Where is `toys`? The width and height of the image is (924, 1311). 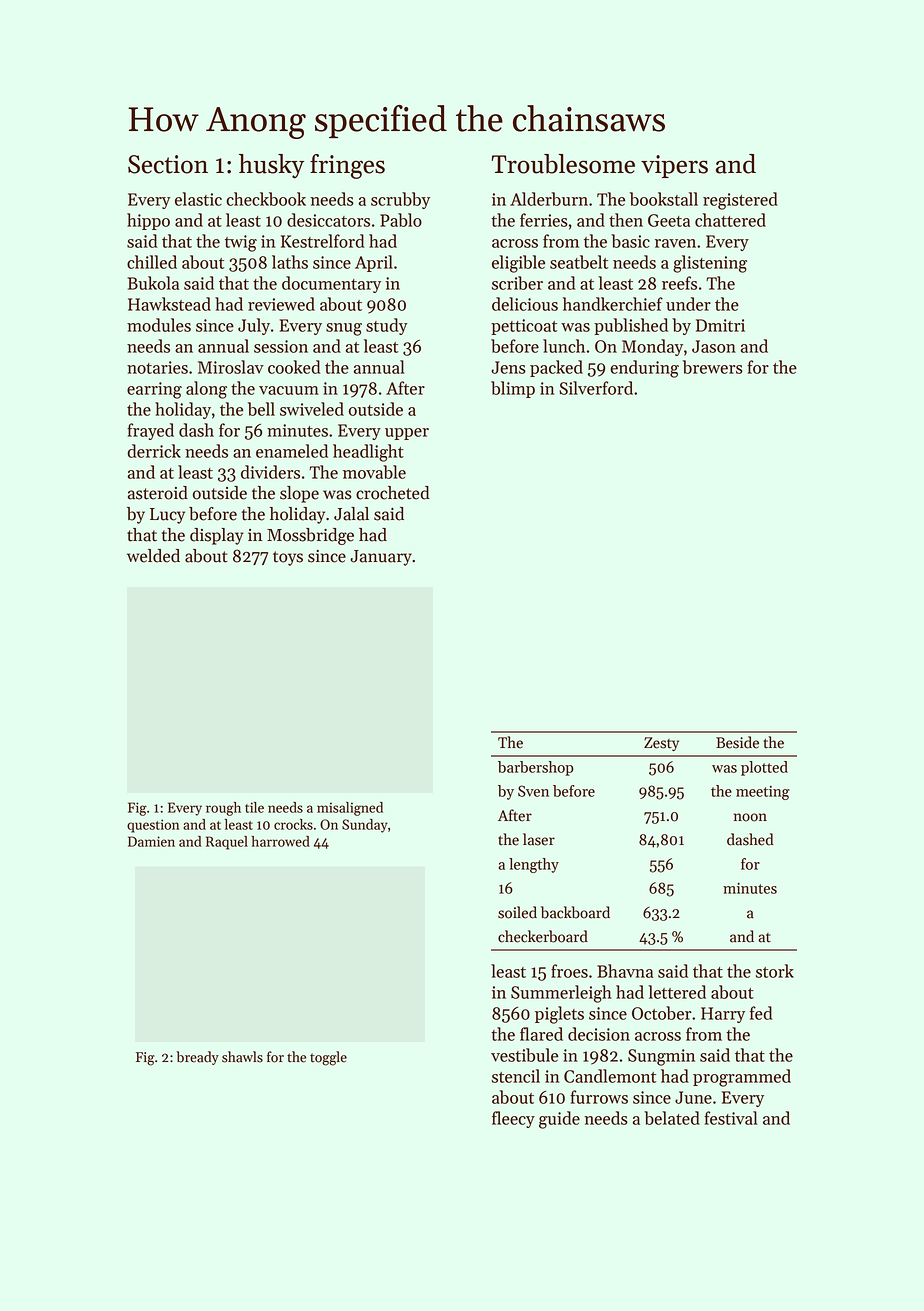
toys is located at coordinates (288, 558).
